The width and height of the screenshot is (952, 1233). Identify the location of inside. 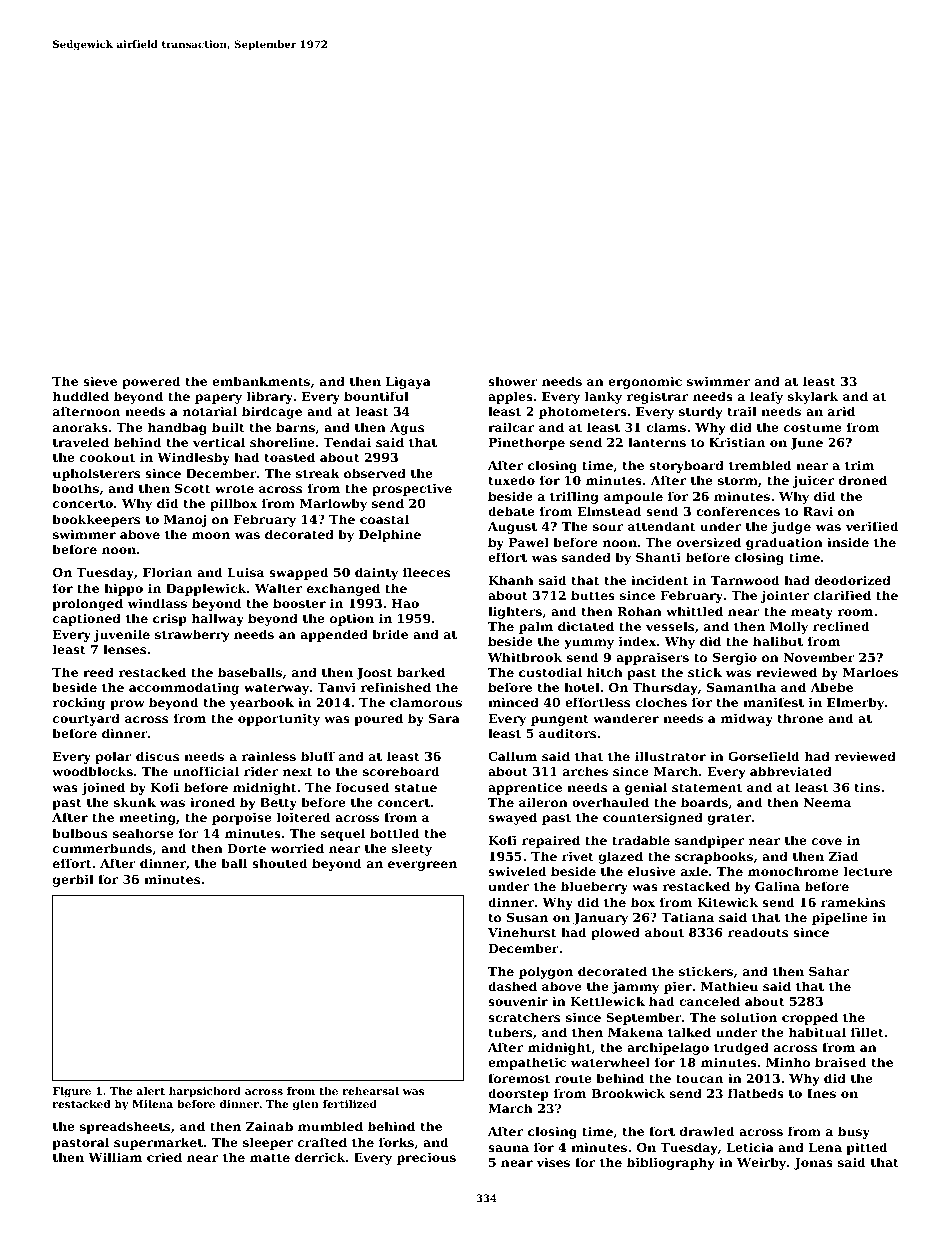
(848, 542).
